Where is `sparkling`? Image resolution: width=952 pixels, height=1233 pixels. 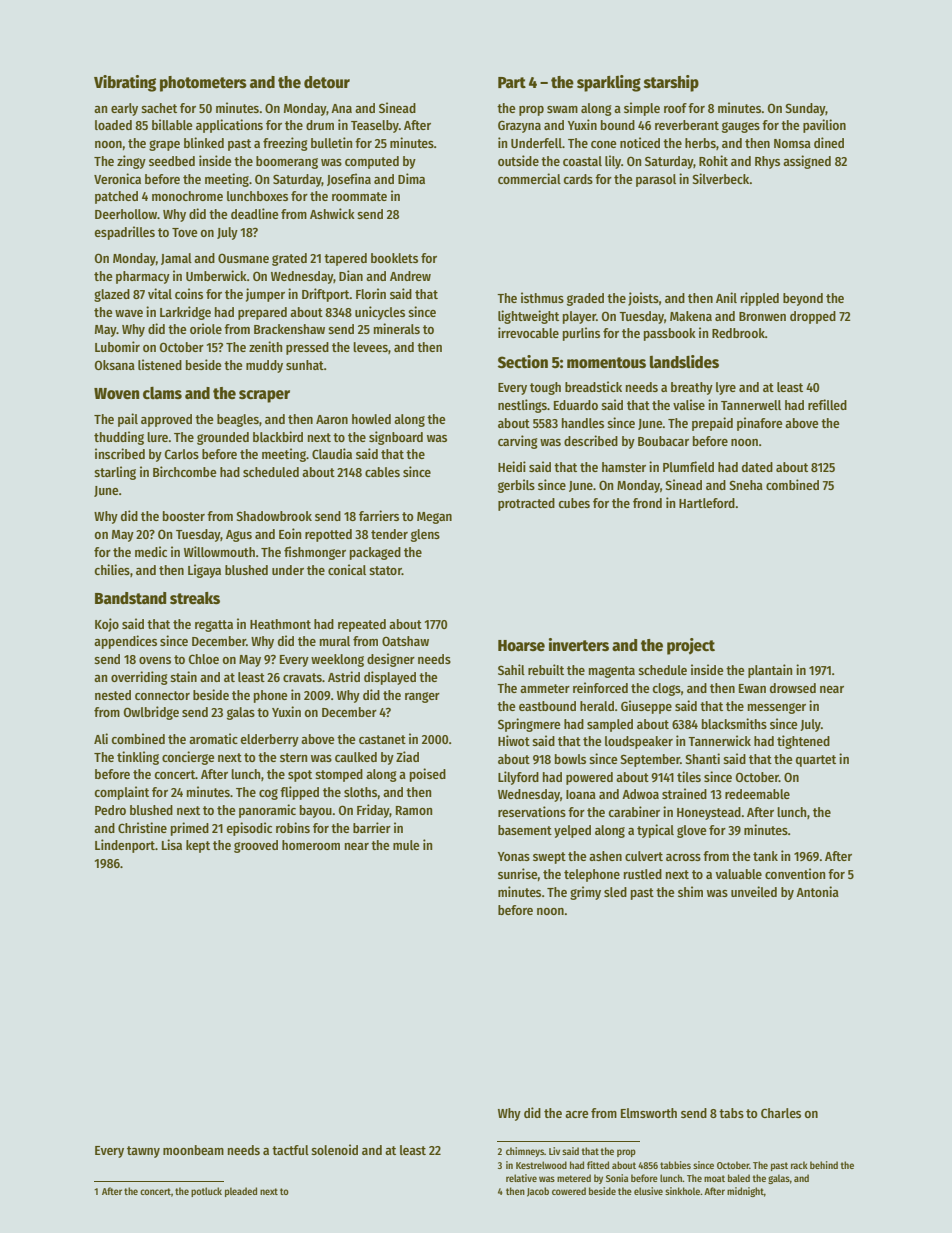 sparkling is located at coordinates (609, 83).
